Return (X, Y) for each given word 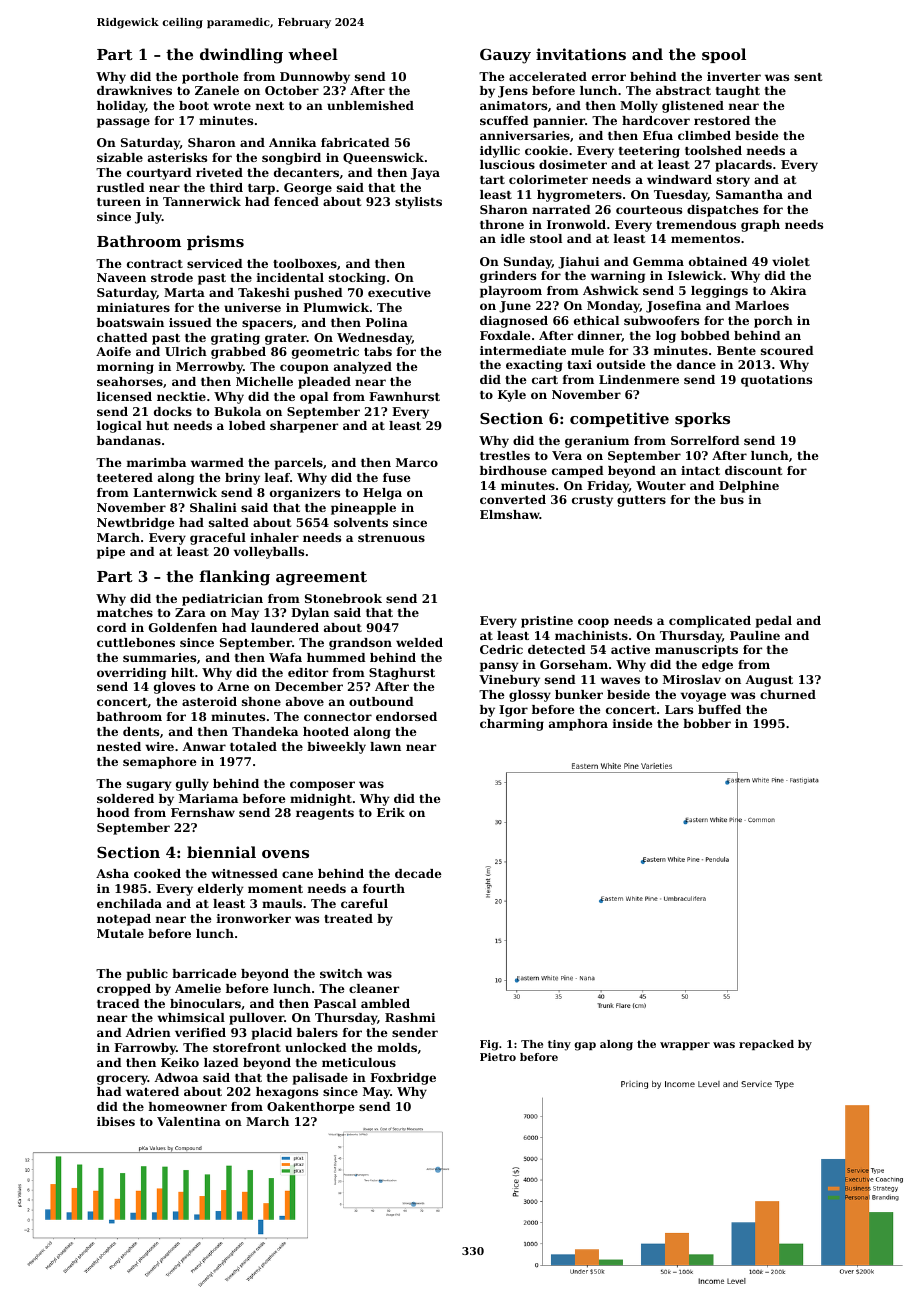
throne (502, 224)
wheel (313, 54)
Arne (233, 686)
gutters (641, 501)
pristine (547, 622)
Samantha (749, 194)
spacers (267, 325)
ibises (116, 1121)
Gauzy (505, 56)
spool (724, 55)
